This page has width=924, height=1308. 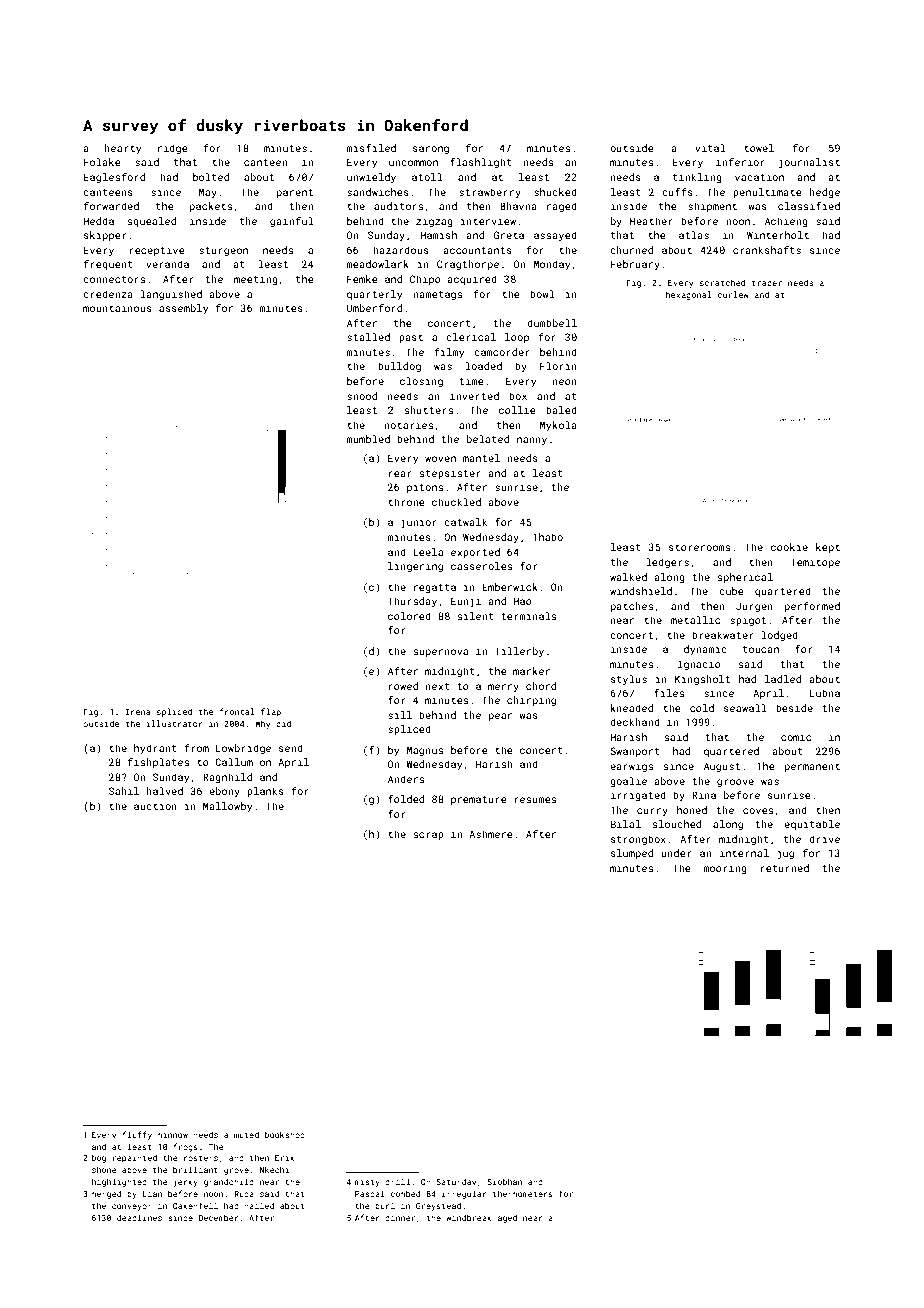 I want to click on thermometers, so click(x=523, y=1193).
